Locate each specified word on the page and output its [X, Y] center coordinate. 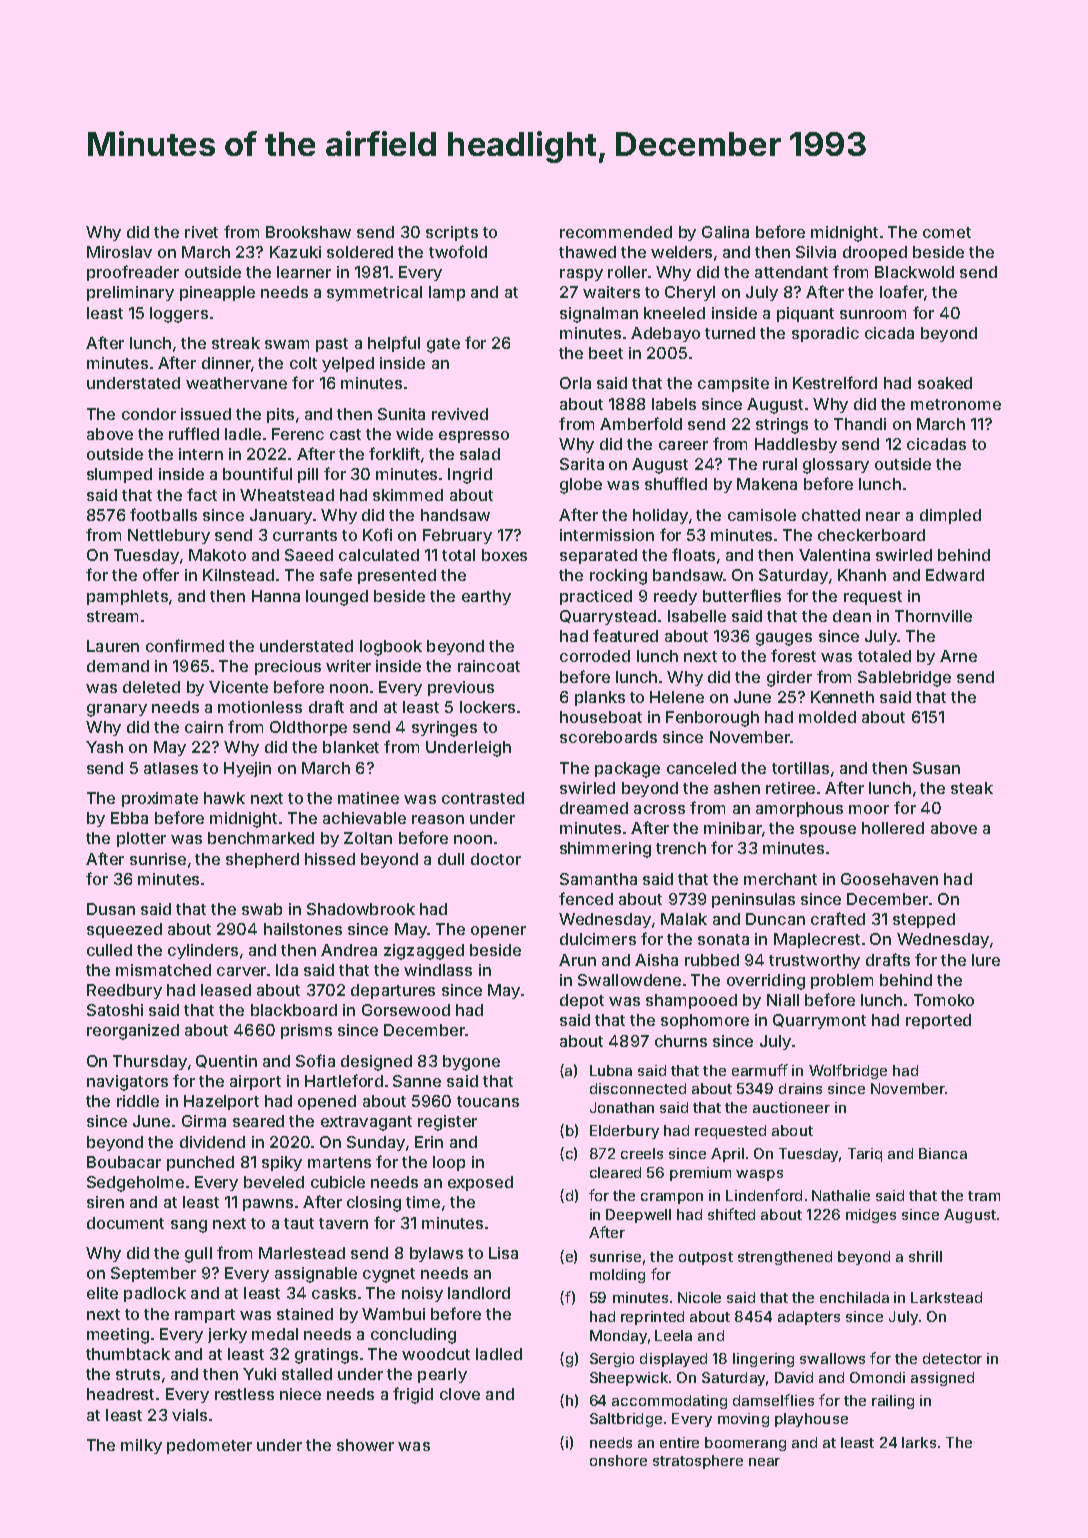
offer [161, 574]
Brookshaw [308, 232]
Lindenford [764, 1195]
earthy [486, 597]
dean [852, 616]
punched [200, 1163]
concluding [413, 1336]
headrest [120, 1394]
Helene [677, 697]
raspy [581, 275]
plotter [141, 839]
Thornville [933, 616]
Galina [725, 232]
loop [449, 1163]
